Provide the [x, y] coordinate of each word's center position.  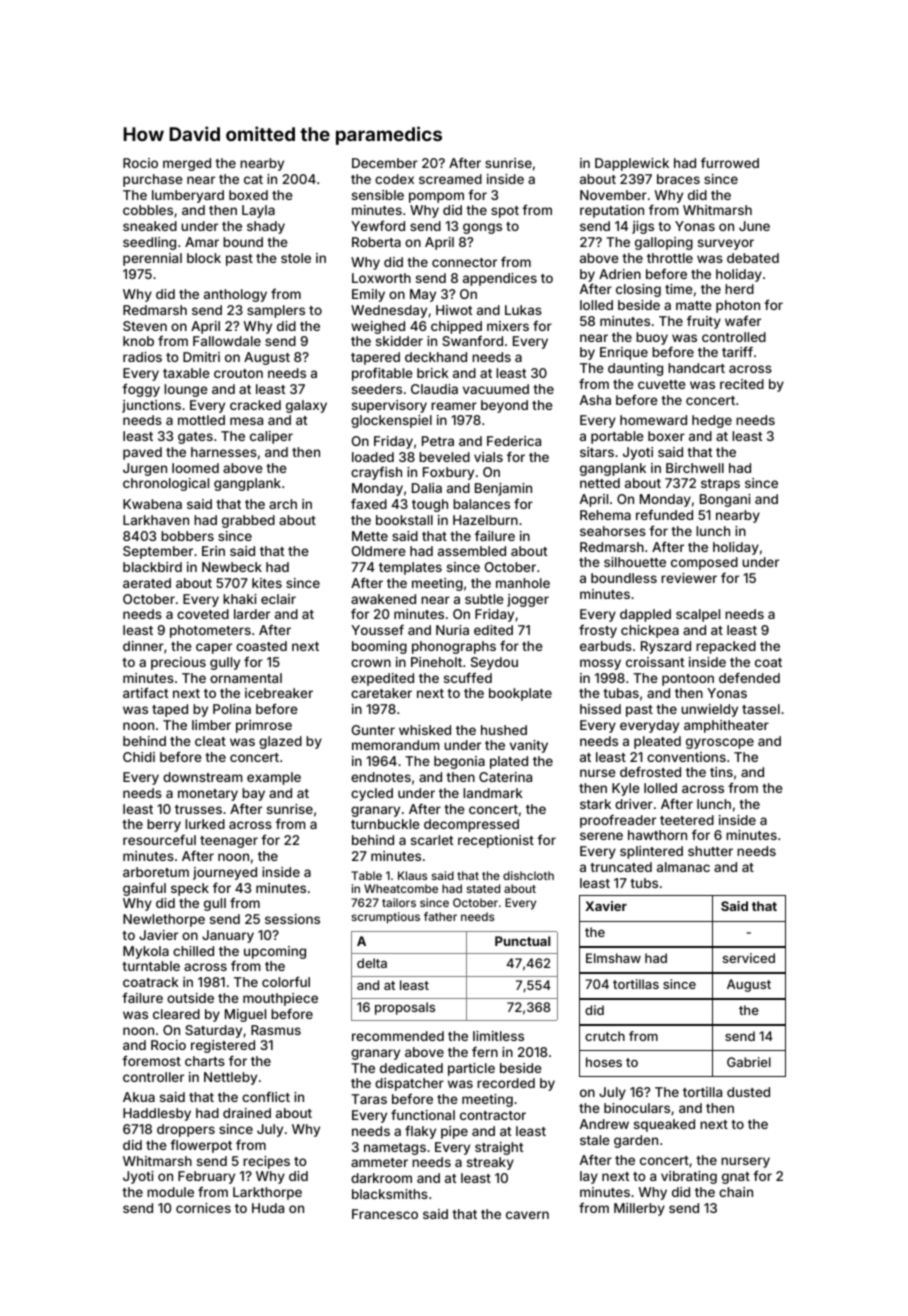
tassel [761, 709]
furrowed [730, 162]
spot [505, 212]
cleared [176, 1014]
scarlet [432, 840]
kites [267, 583]
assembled [472, 551]
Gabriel [749, 1062]
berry [164, 825]
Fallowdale [227, 341]
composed [704, 563]
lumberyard [188, 196]
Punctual [522, 941]
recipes [266, 1162]
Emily [368, 295]
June [754, 226]
